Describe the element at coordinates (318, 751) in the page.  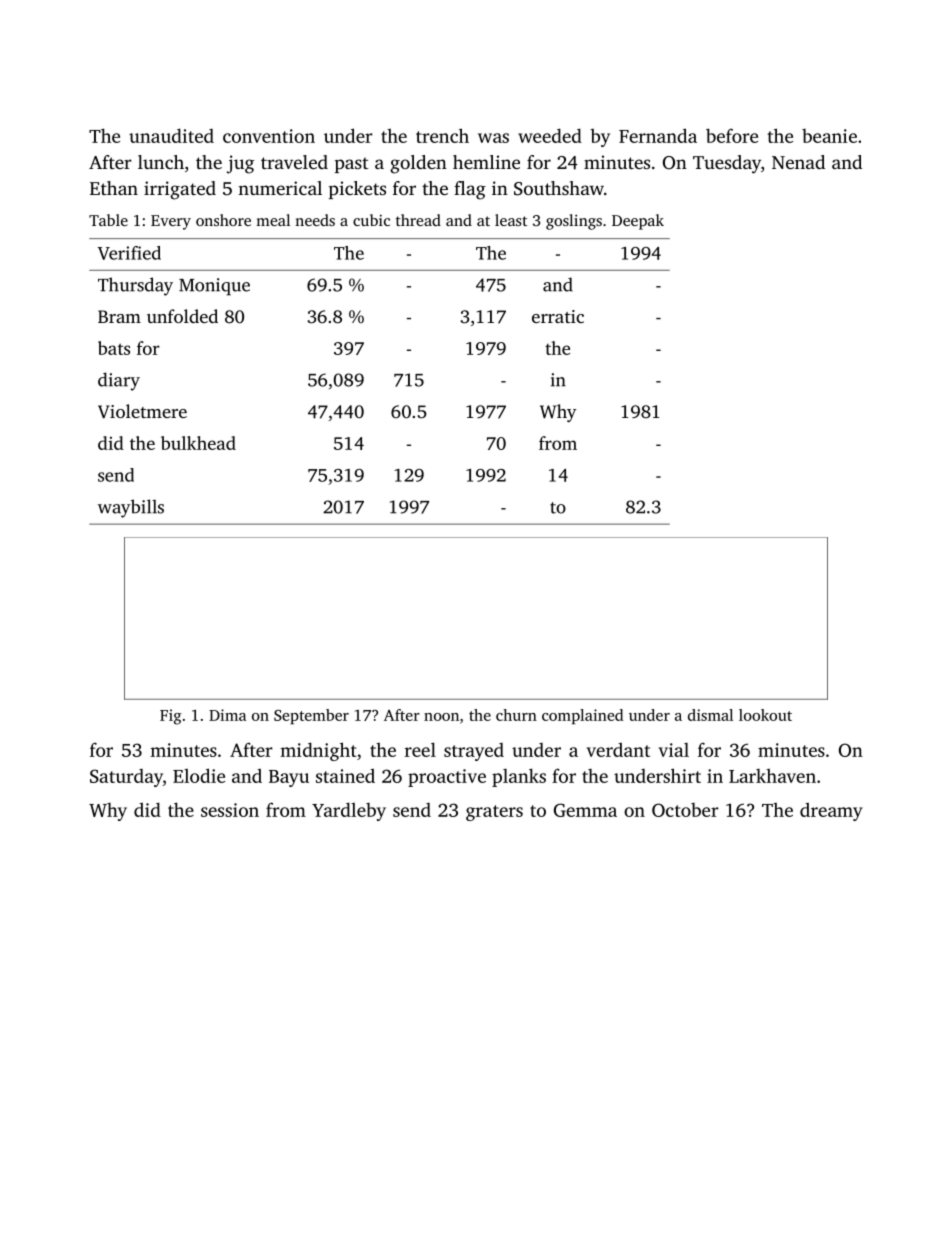
I see `midnight` at that location.
